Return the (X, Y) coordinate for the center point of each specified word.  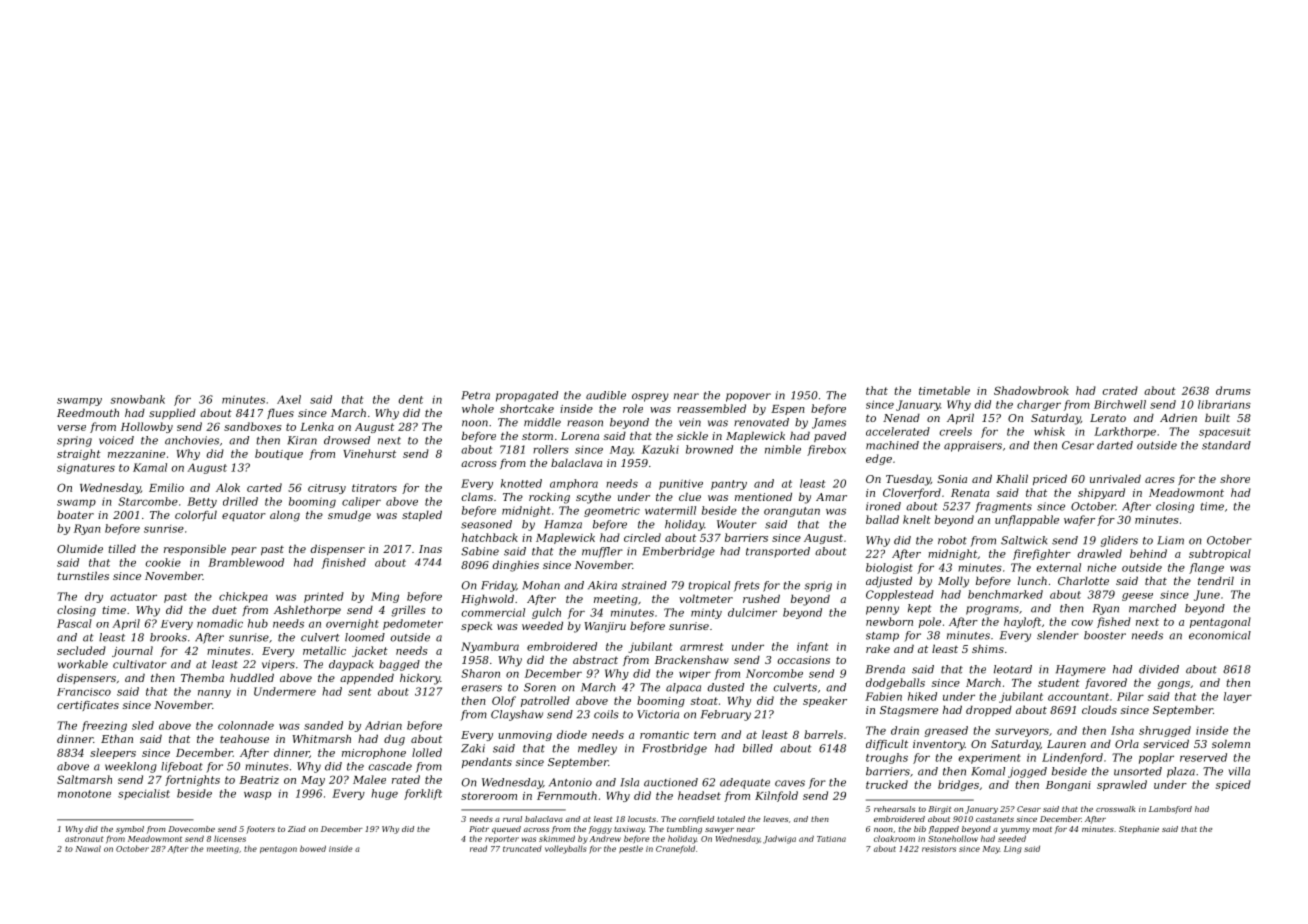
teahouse (244, 738)
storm (537, 436)
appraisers (973, 446)
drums (1233, 390)
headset (699, 795)
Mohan (541, 585)
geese (1137, 597)
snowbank (138, 399)
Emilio (166, 487)
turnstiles (83, 576)
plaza (1181, 772)
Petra (475, 395)
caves (790, 783)
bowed (313, 848)
